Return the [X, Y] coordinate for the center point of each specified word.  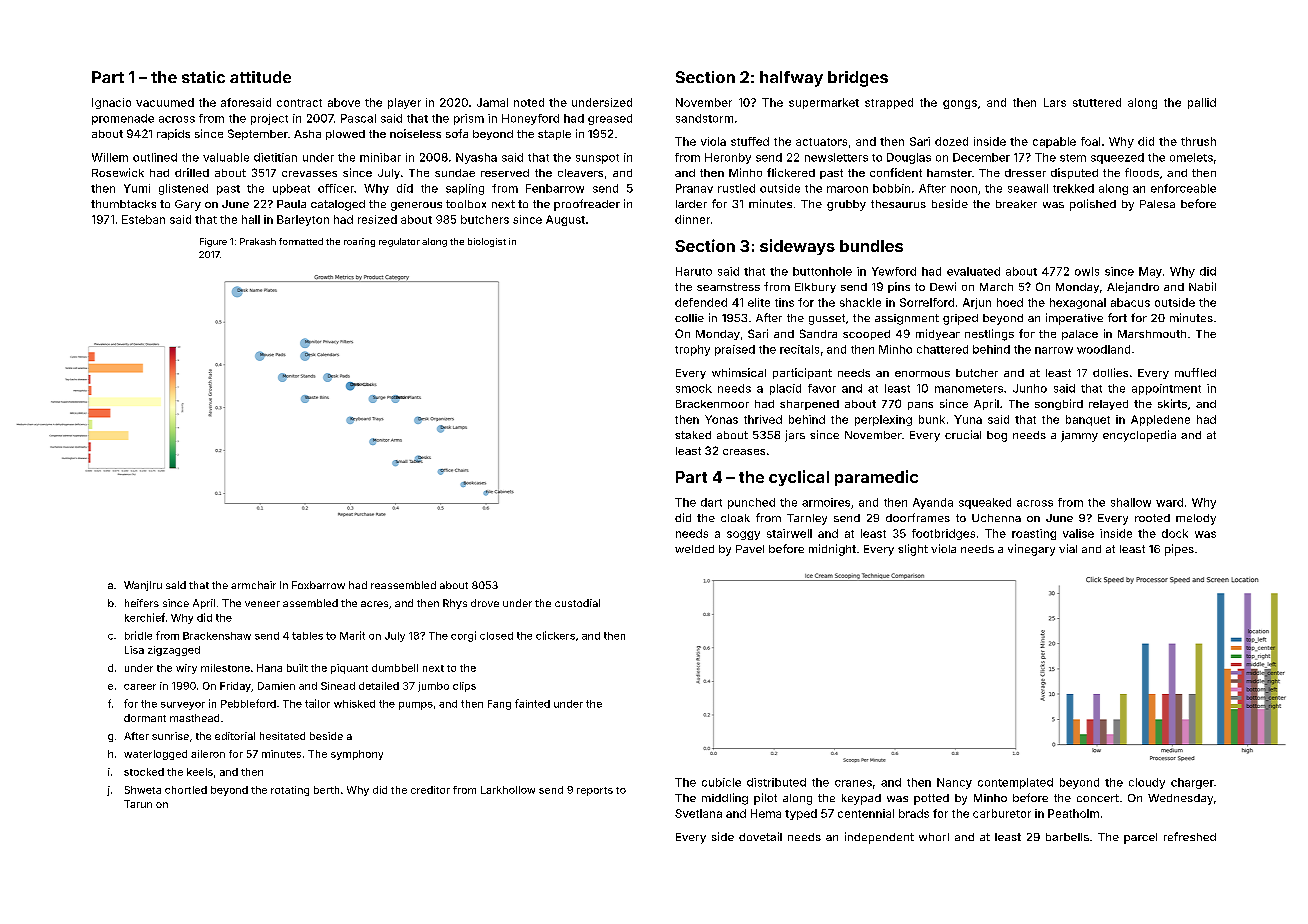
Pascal [358, 118]
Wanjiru [143, 586]
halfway [791, 79]
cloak [735, 518]
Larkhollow [508, 790]
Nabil [1202, 286]
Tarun [138, 804]
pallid [1202, 103]
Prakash [258, 241]
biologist [487, 242]
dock [1175, 533]
